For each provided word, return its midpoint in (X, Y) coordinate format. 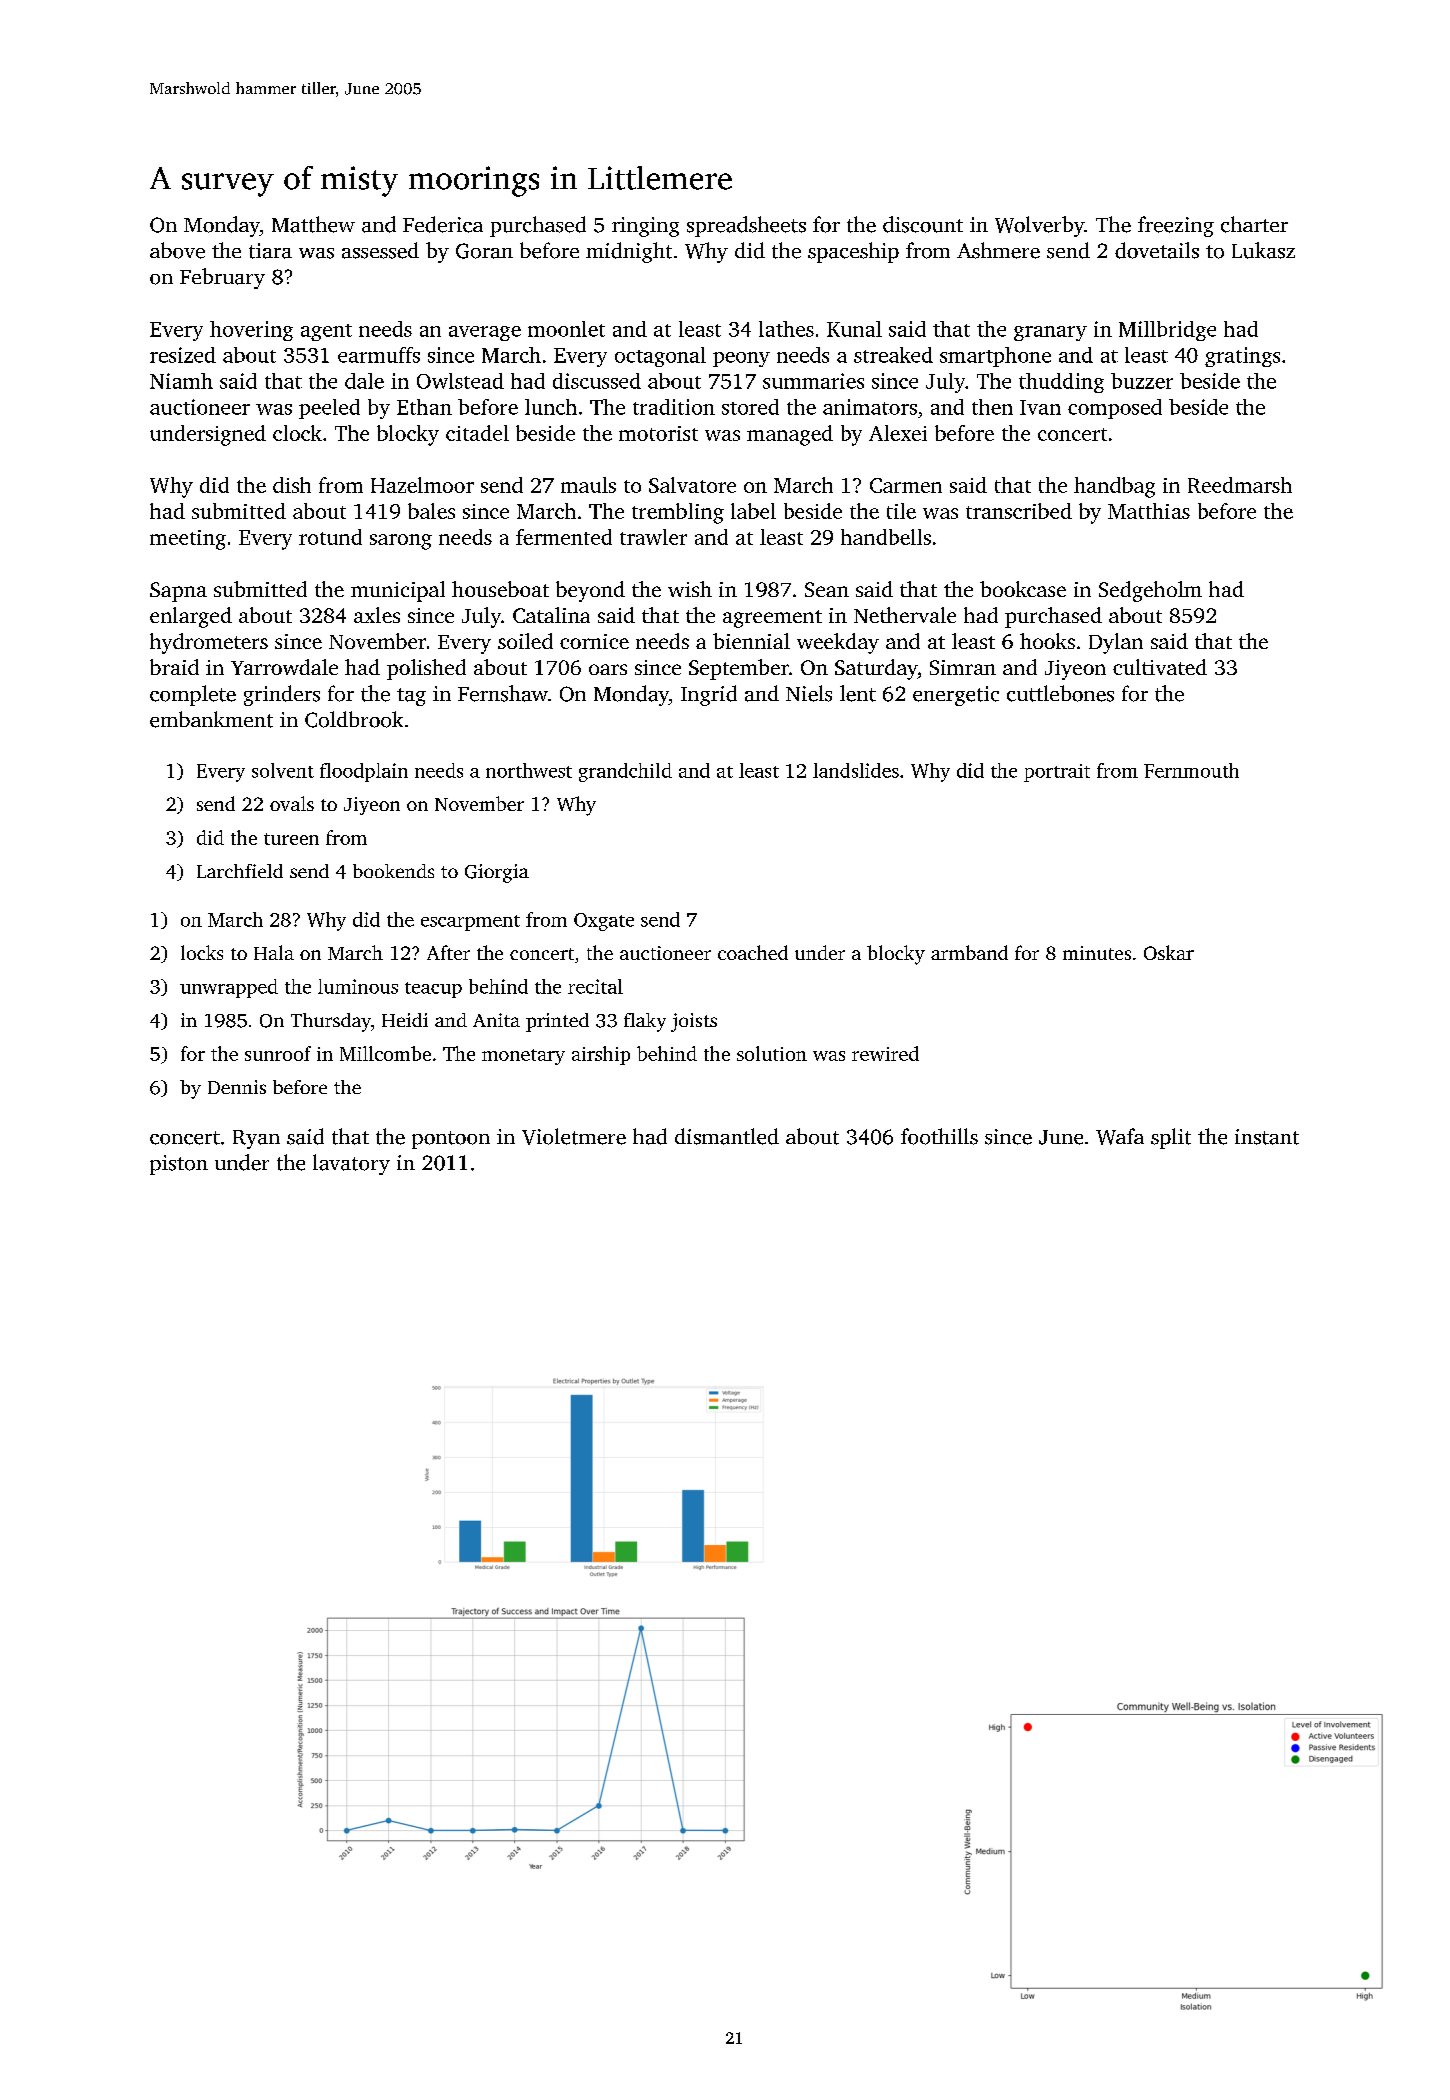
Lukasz (1263, 250)
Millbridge (1167, 331)
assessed (380, 250)
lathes (786, 329)
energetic (956, 696)
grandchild (625, 772)
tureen (291, 839)
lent (858, 693)
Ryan (256, 1139)
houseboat (500, 589)
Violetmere (574, 1136)
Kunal (854, 329)
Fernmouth (1191, 770)
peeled (329, 409)
